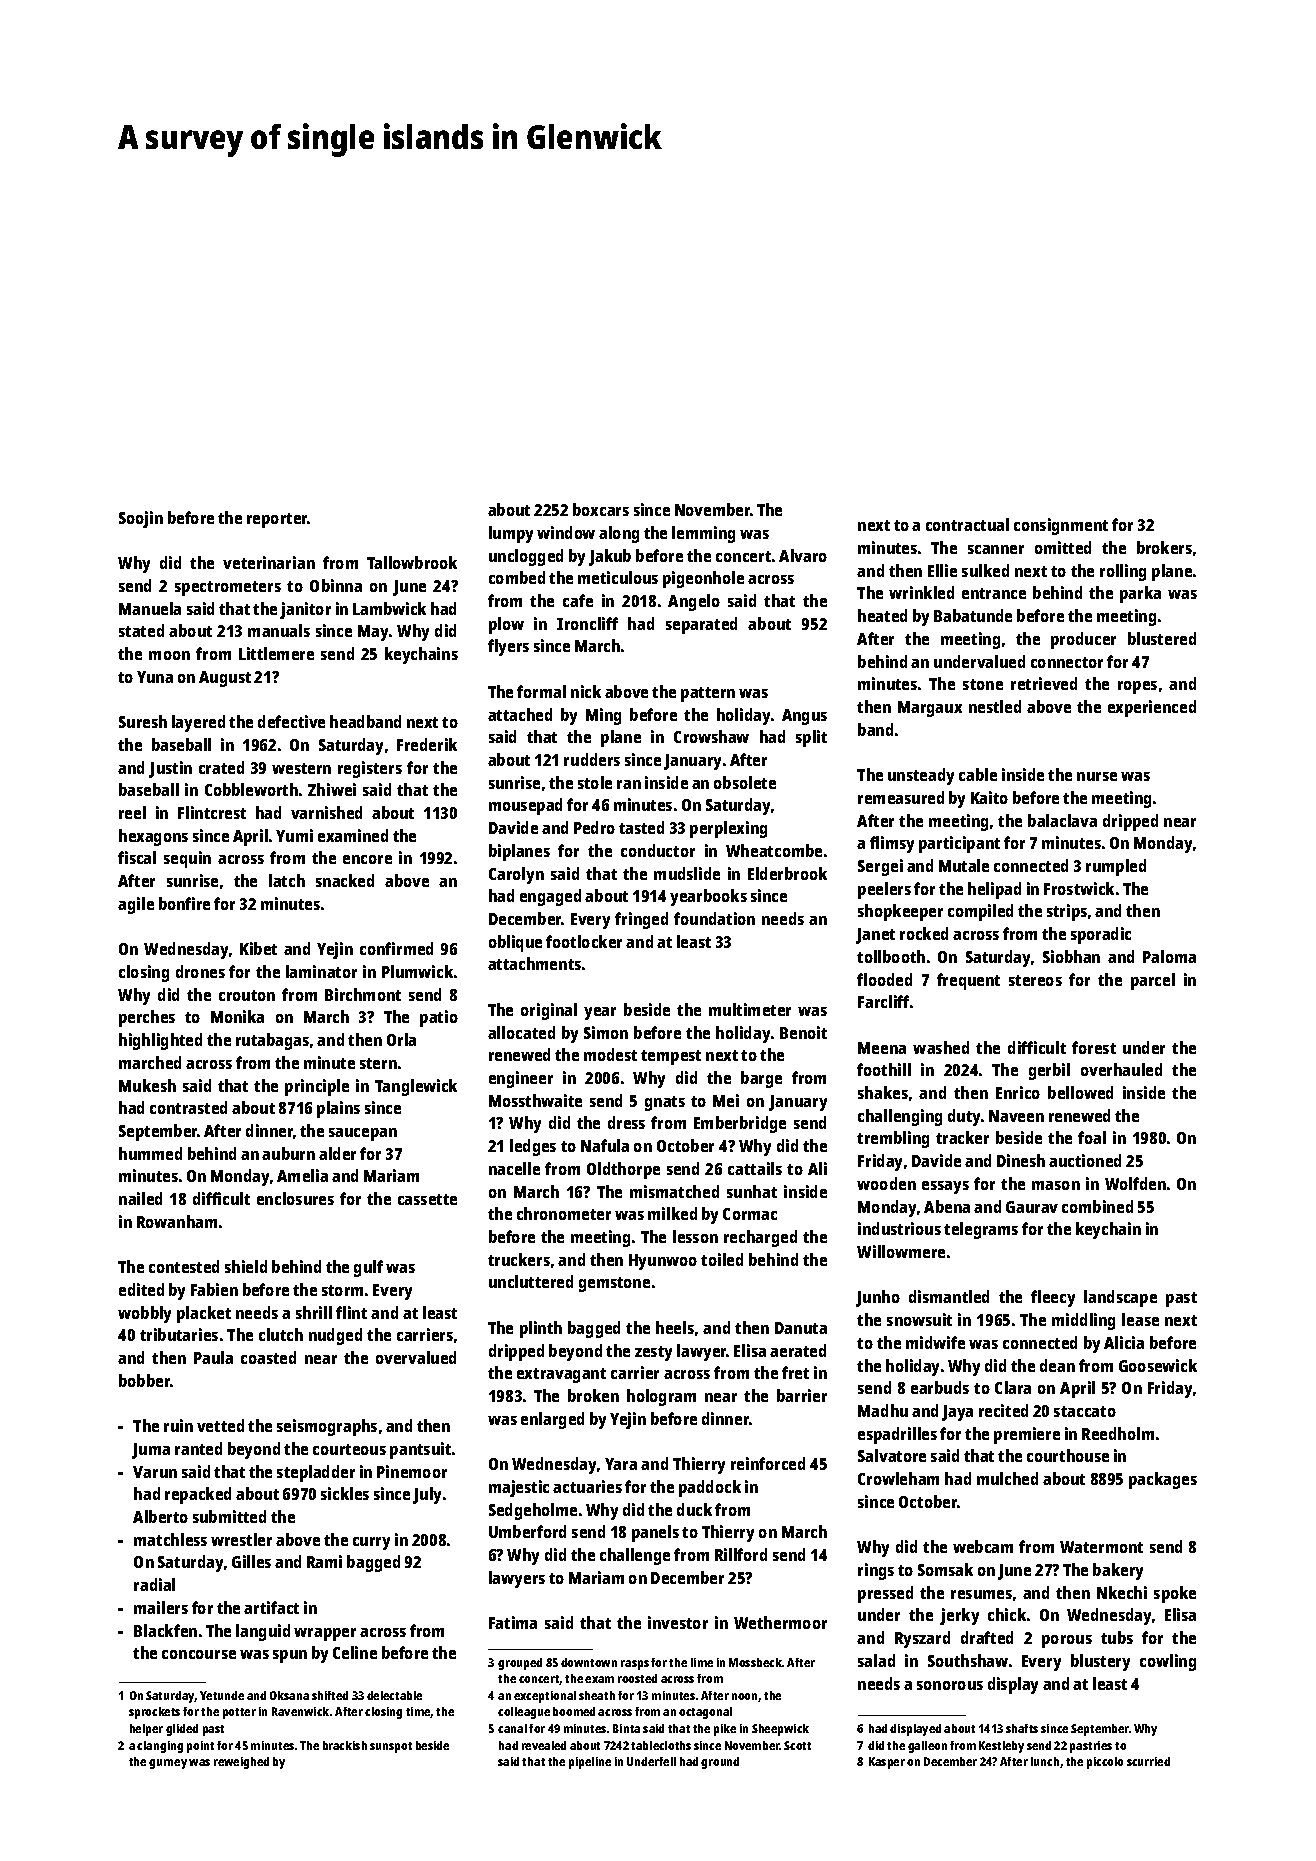 Image resolution: width=1316 pixels, height=1861 pixels. What do you see at coordinates (641, 920) in the page?
I see `fringed` at bounding box center [641, 920].
